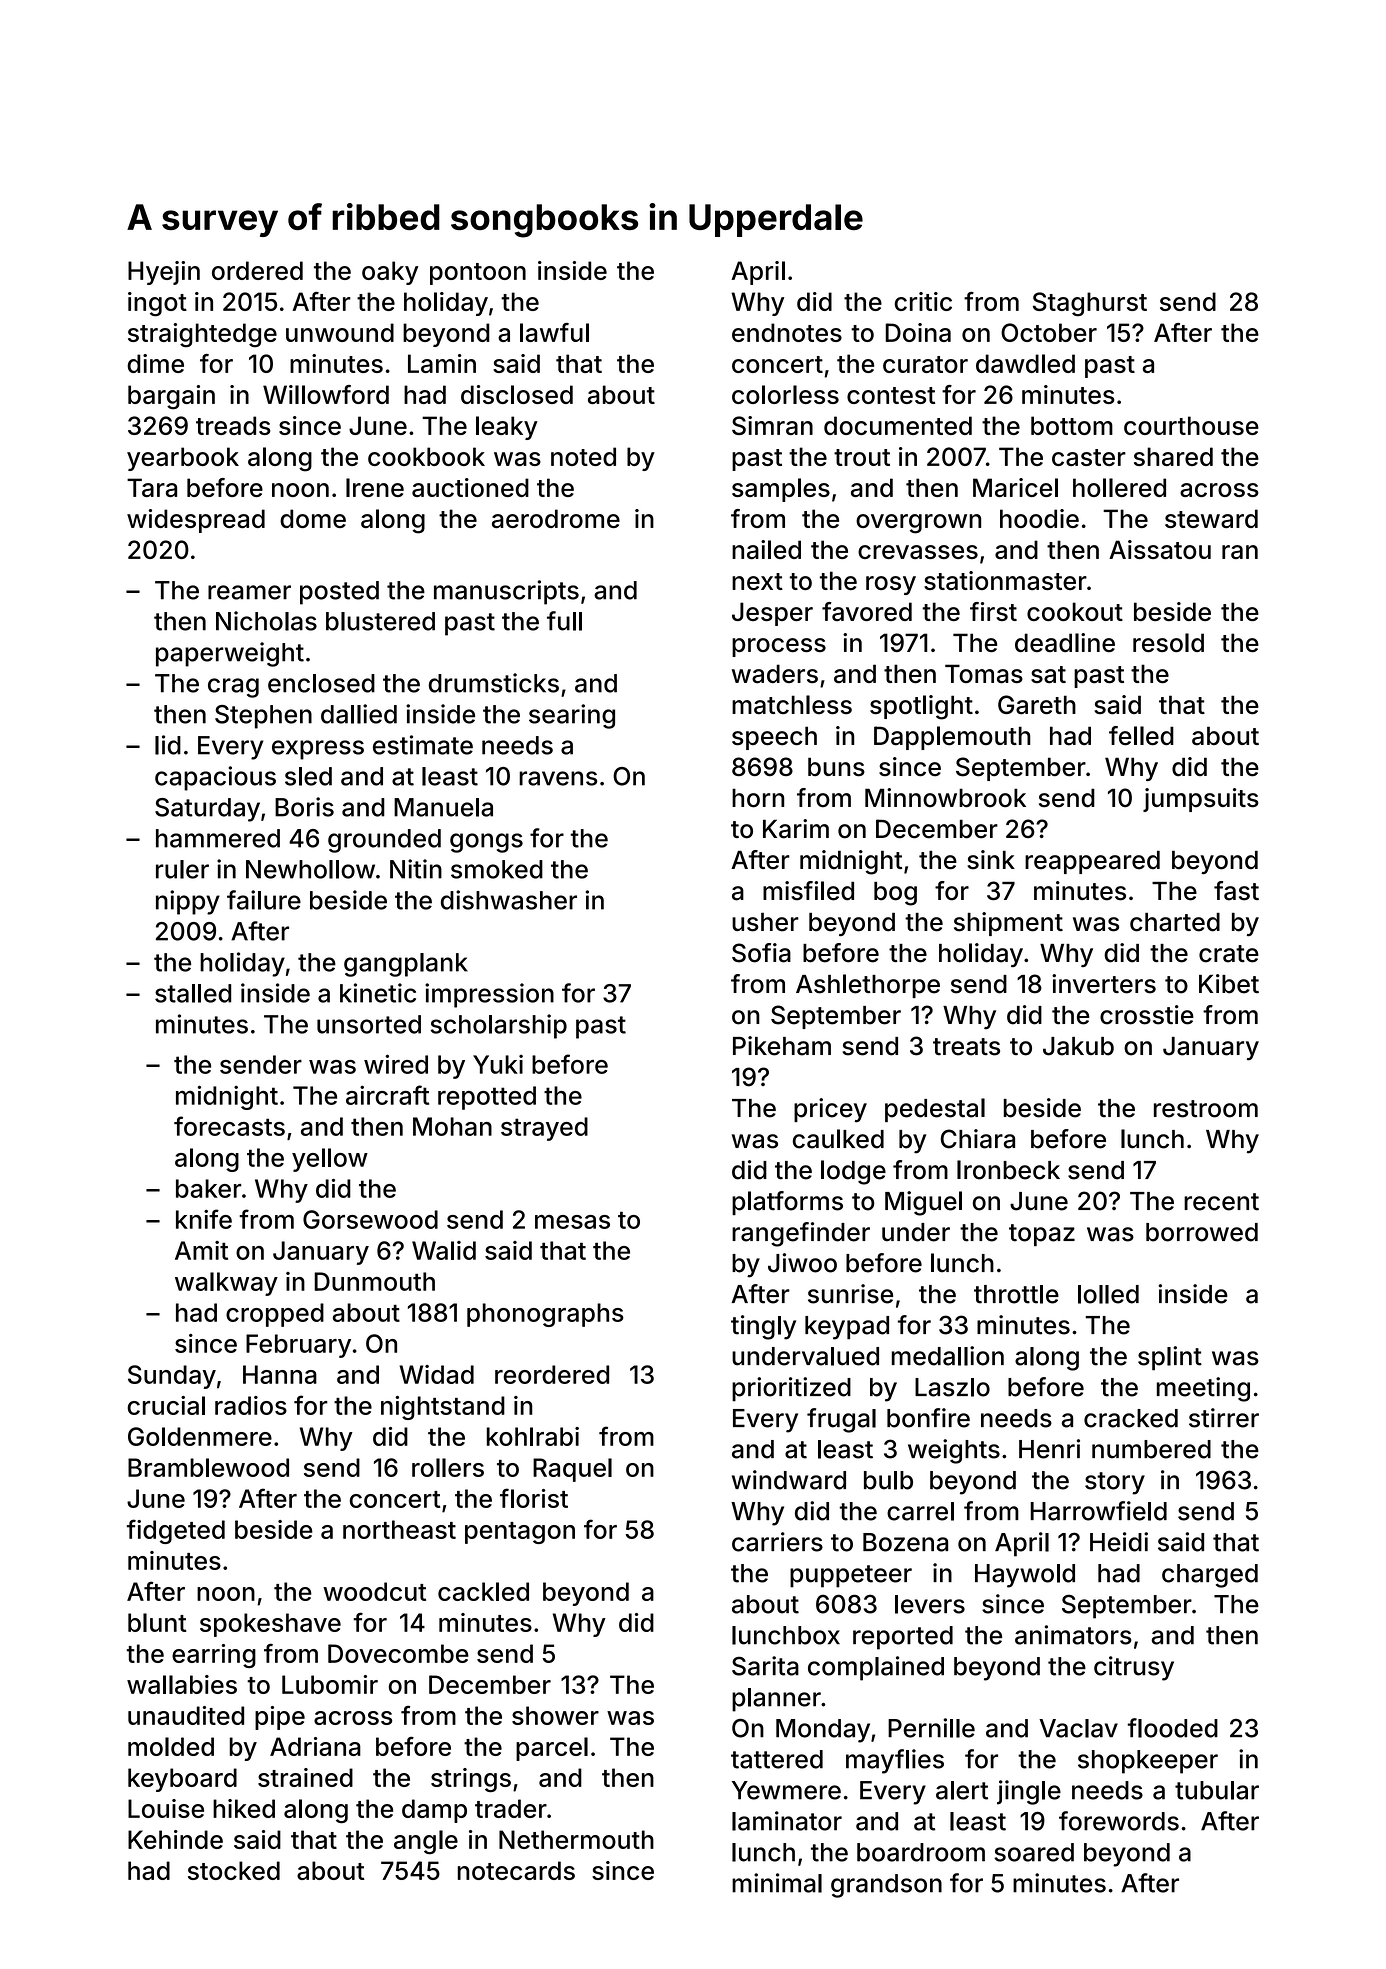 This screenshot has width=1386, height=1969. What do you see at coordinates (572, 716) in the screenshot?
I see `searing` at bounding box center [572, 716].
